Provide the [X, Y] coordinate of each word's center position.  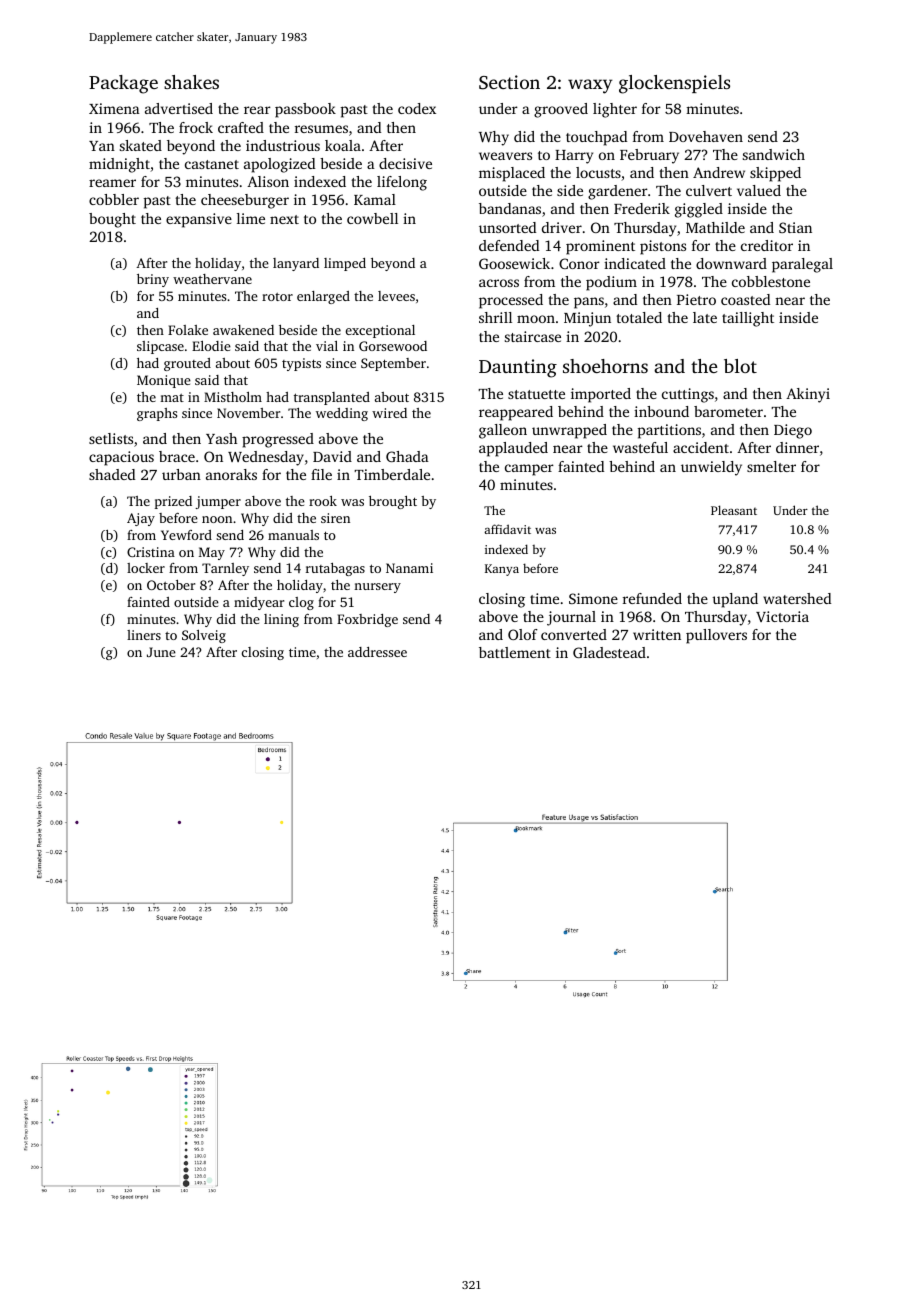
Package [123, 84]
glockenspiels [674, 84]
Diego [793, 431]
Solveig [204, 636]
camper [529, 470]
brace [177, 456]
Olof [523, 634]
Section [509, 82]
